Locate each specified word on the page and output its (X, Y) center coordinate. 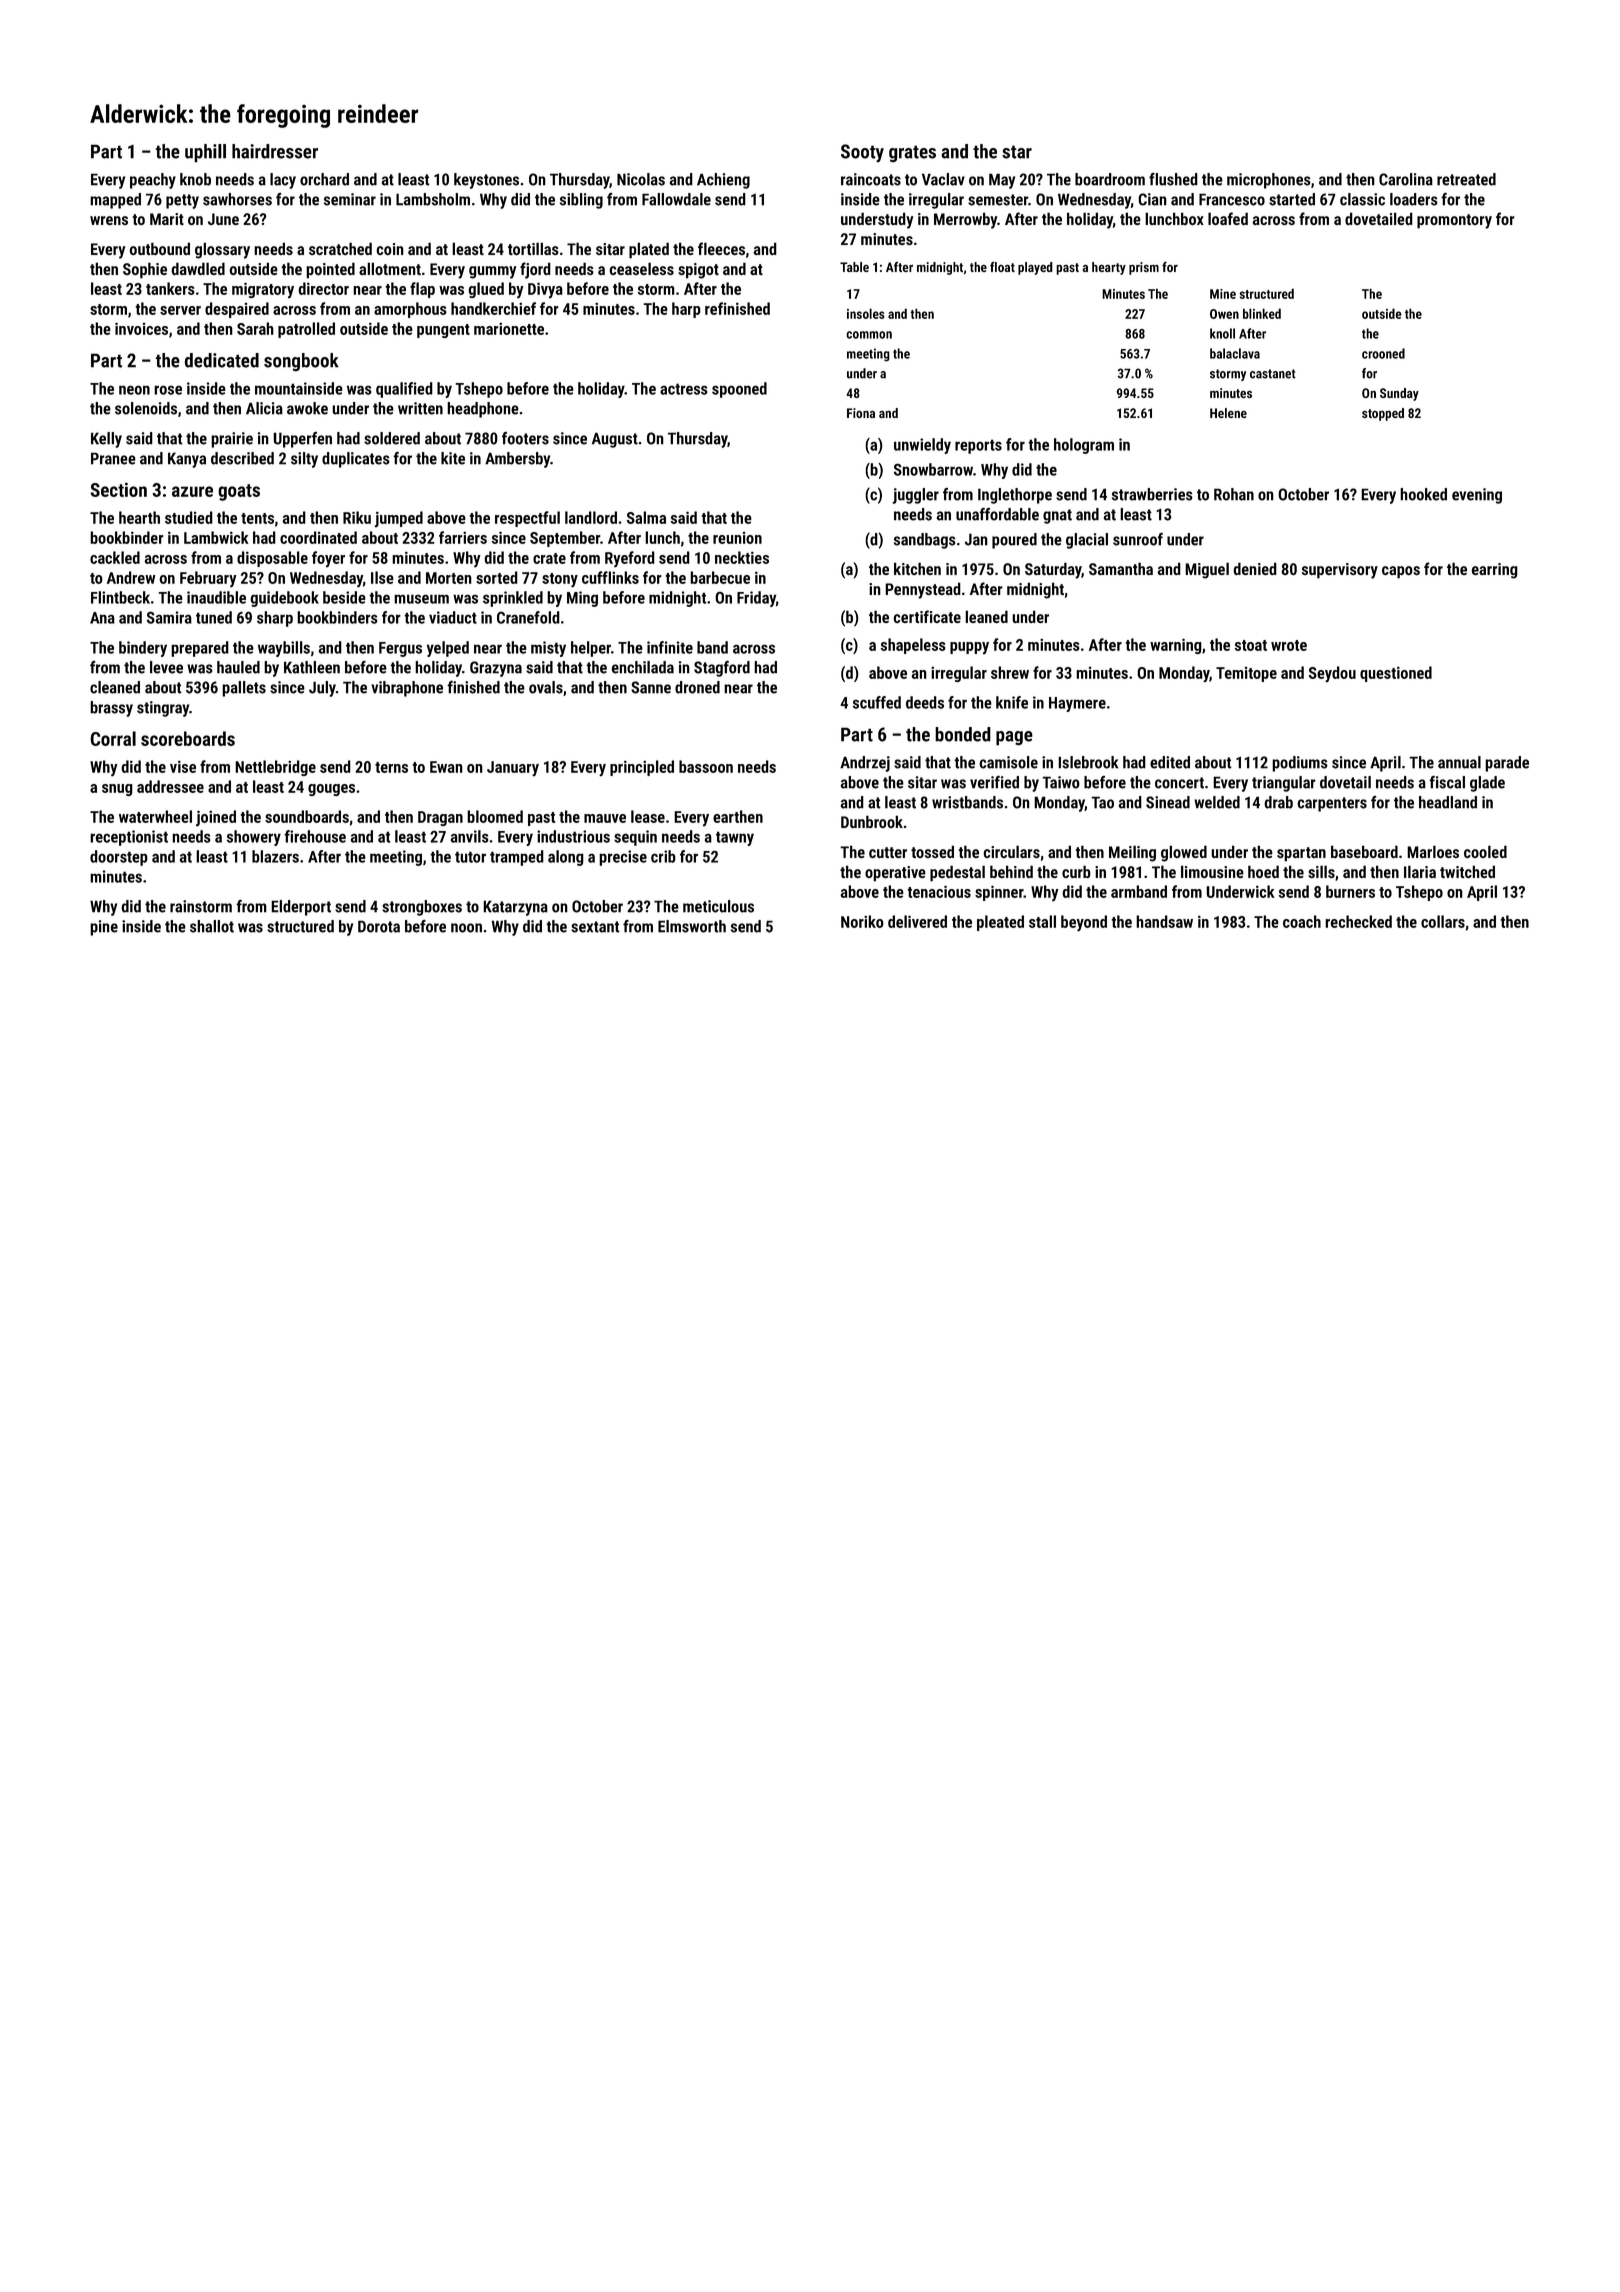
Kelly (106, 440)
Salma (646, 517)
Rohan (1234, 494)
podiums (1300, 764)
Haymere (1077, 704)
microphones (1269, 181)
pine (104, 928)
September (565, 539)
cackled (115, 557)
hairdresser (275, 151)
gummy (493, 272)
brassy (111, 709)
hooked (1423, 494)
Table (854, 267)
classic (1362, 199)
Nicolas (641, 179)
